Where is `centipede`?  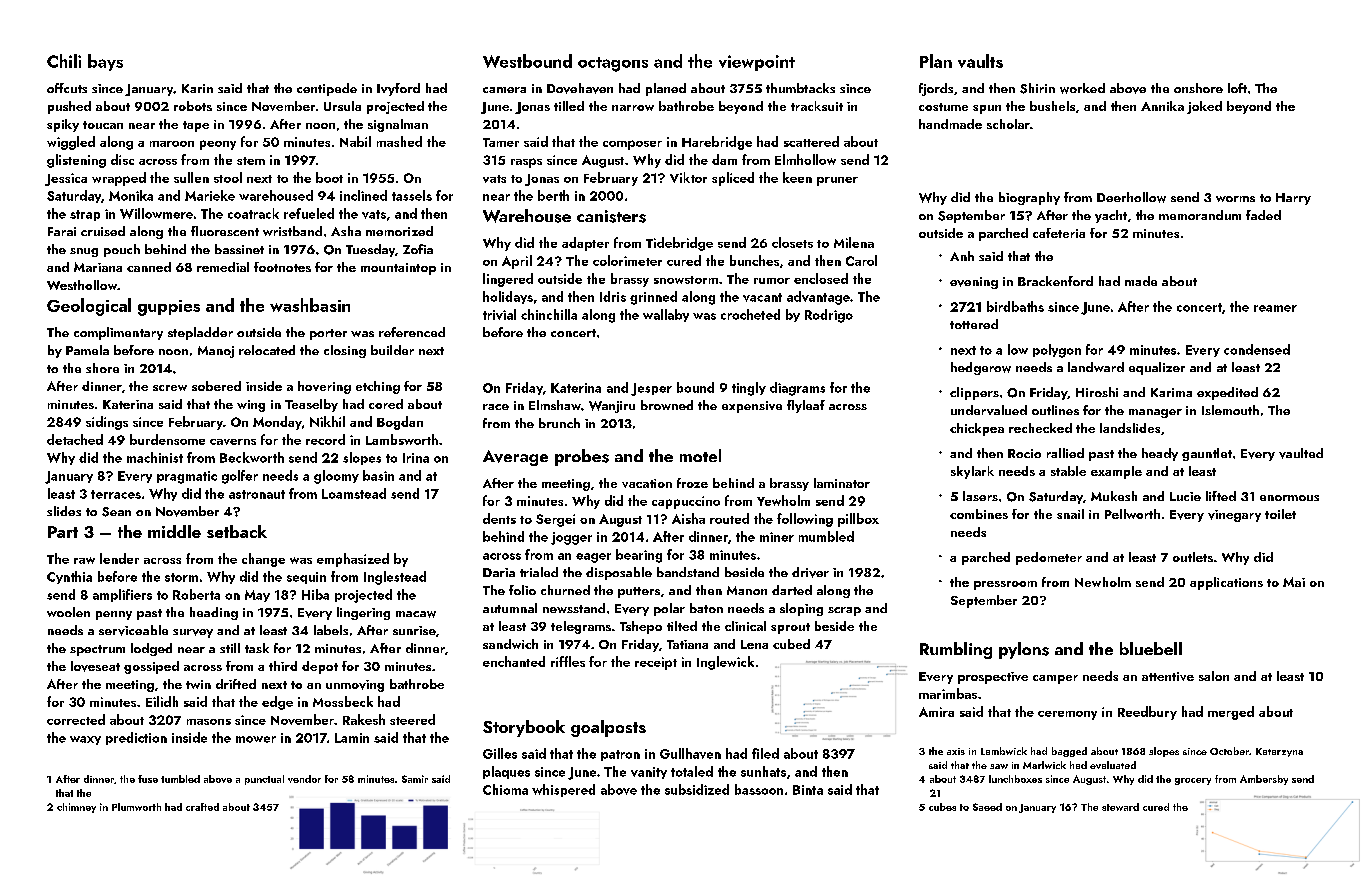 centipede is located at coordinates (327, 89).
